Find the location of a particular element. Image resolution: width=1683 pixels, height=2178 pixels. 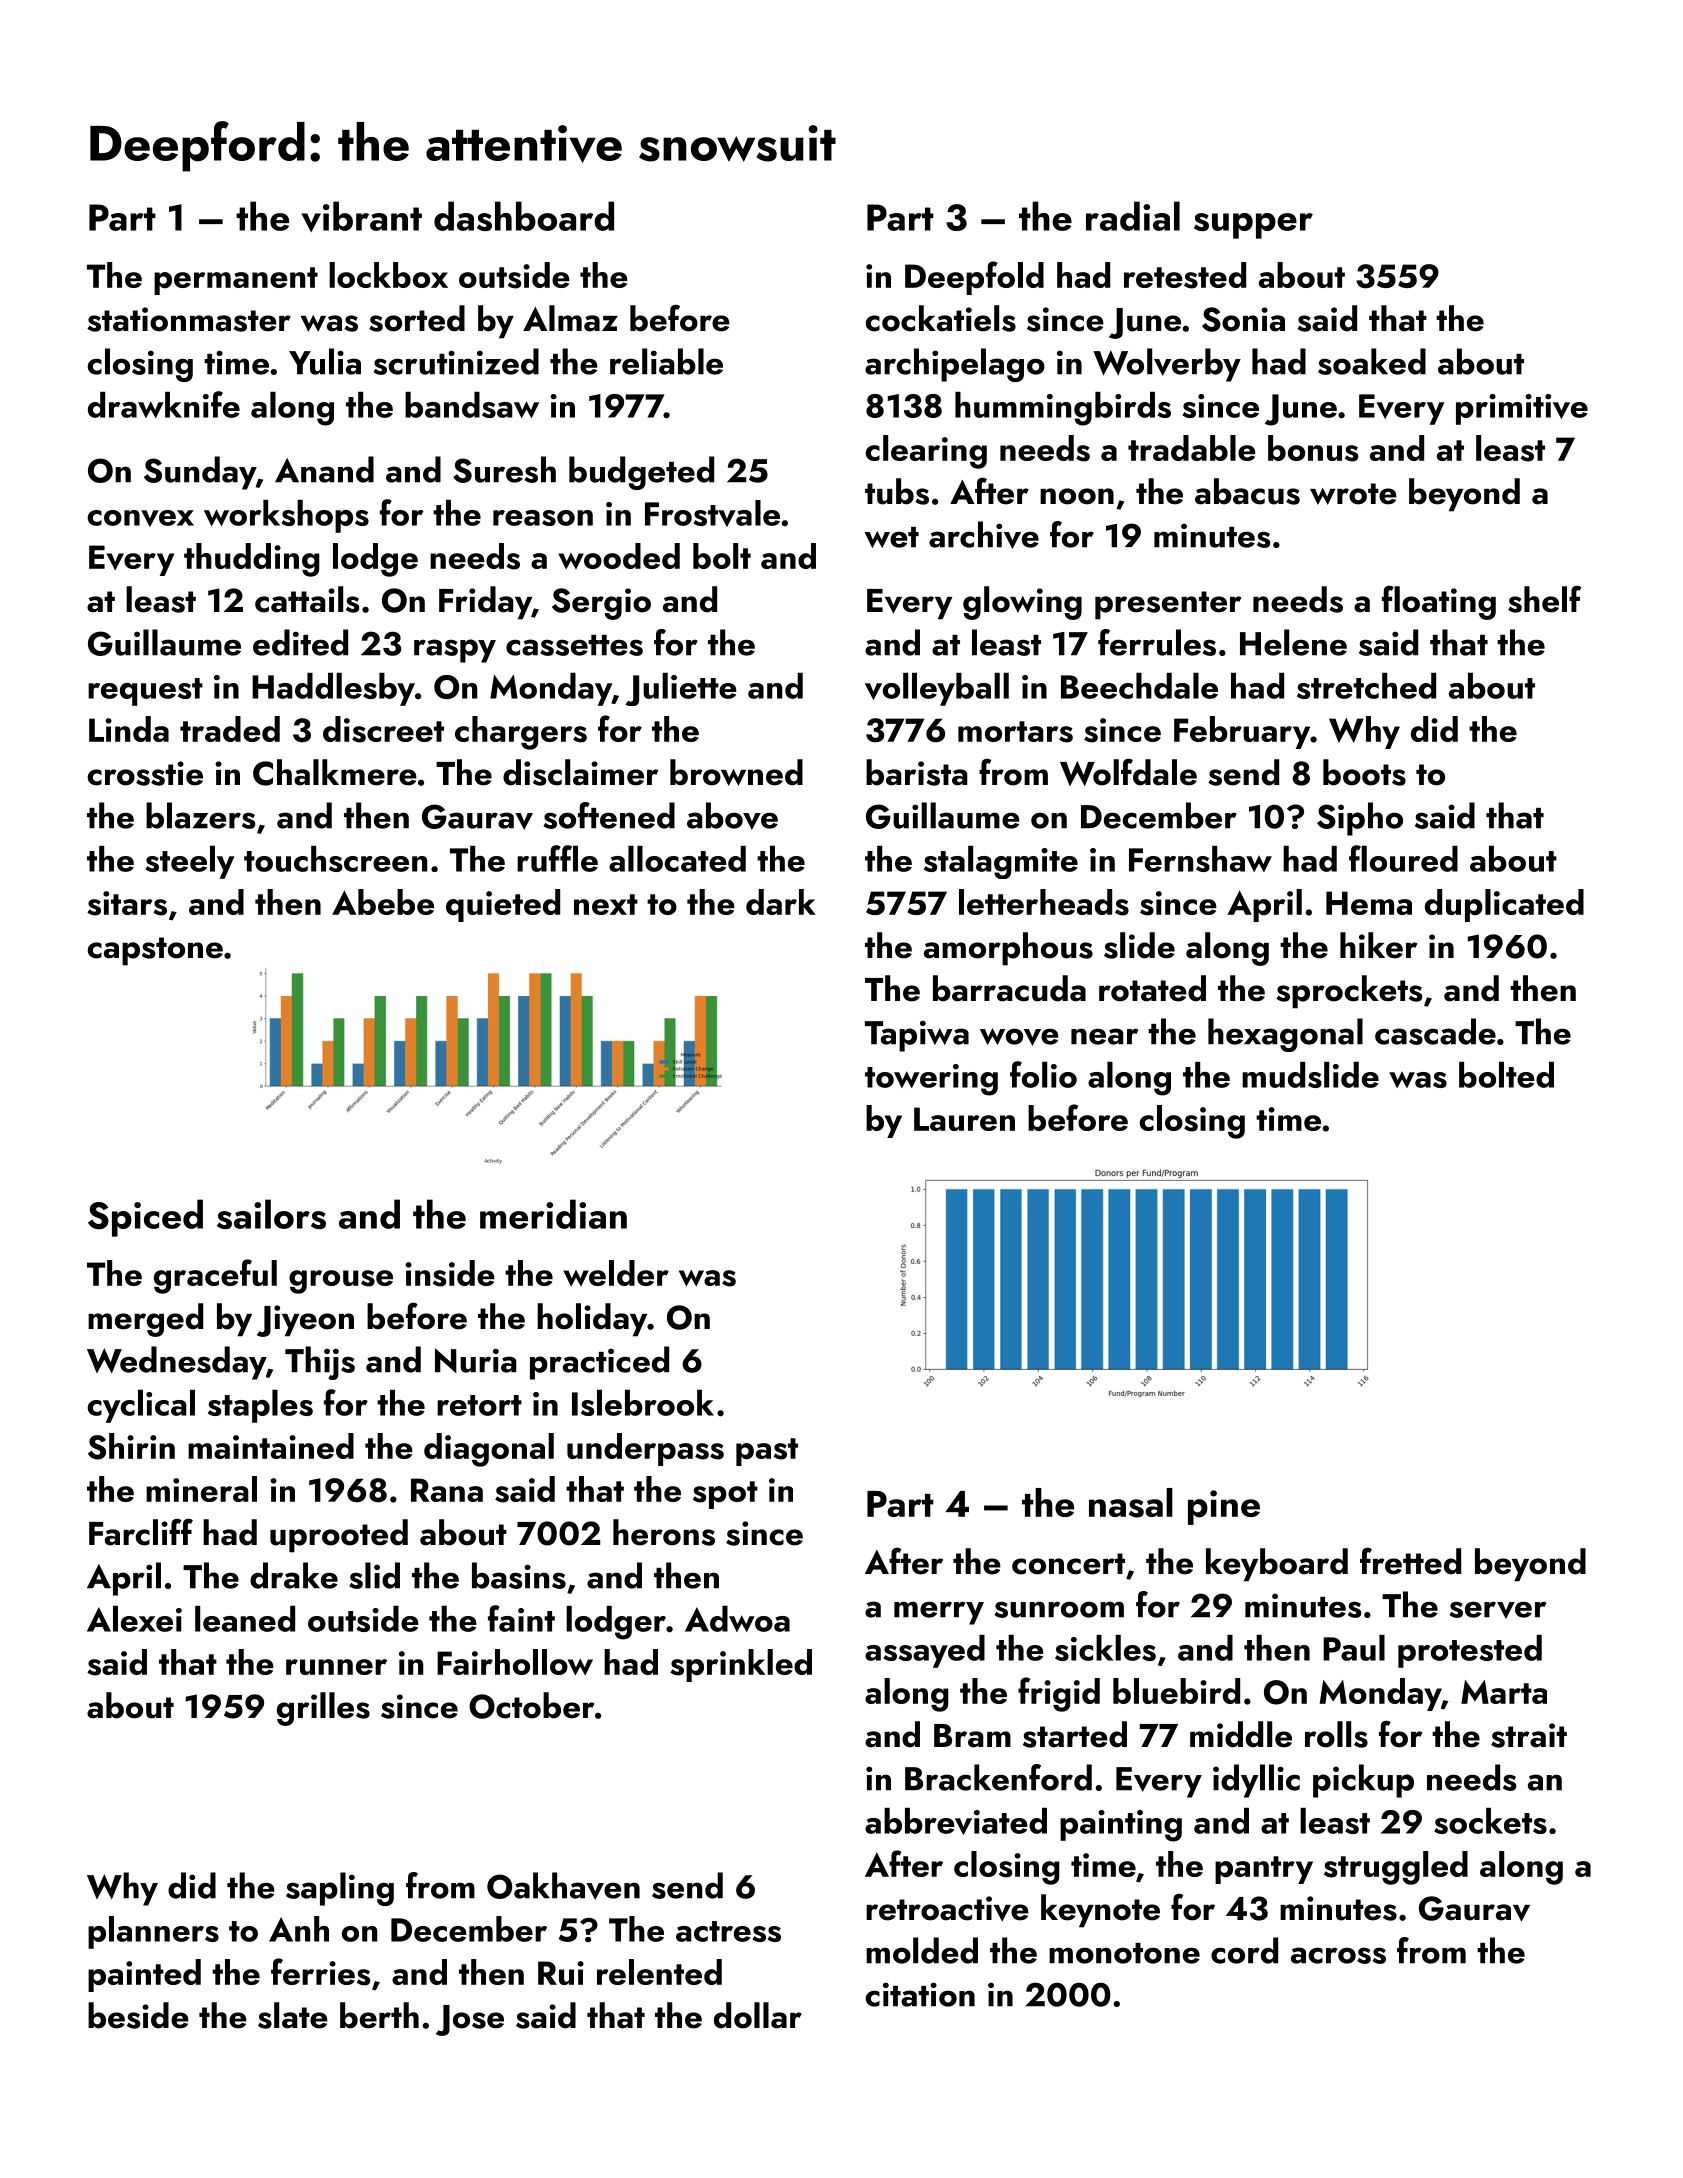

dollar is located at coordinates (758, 2015).
